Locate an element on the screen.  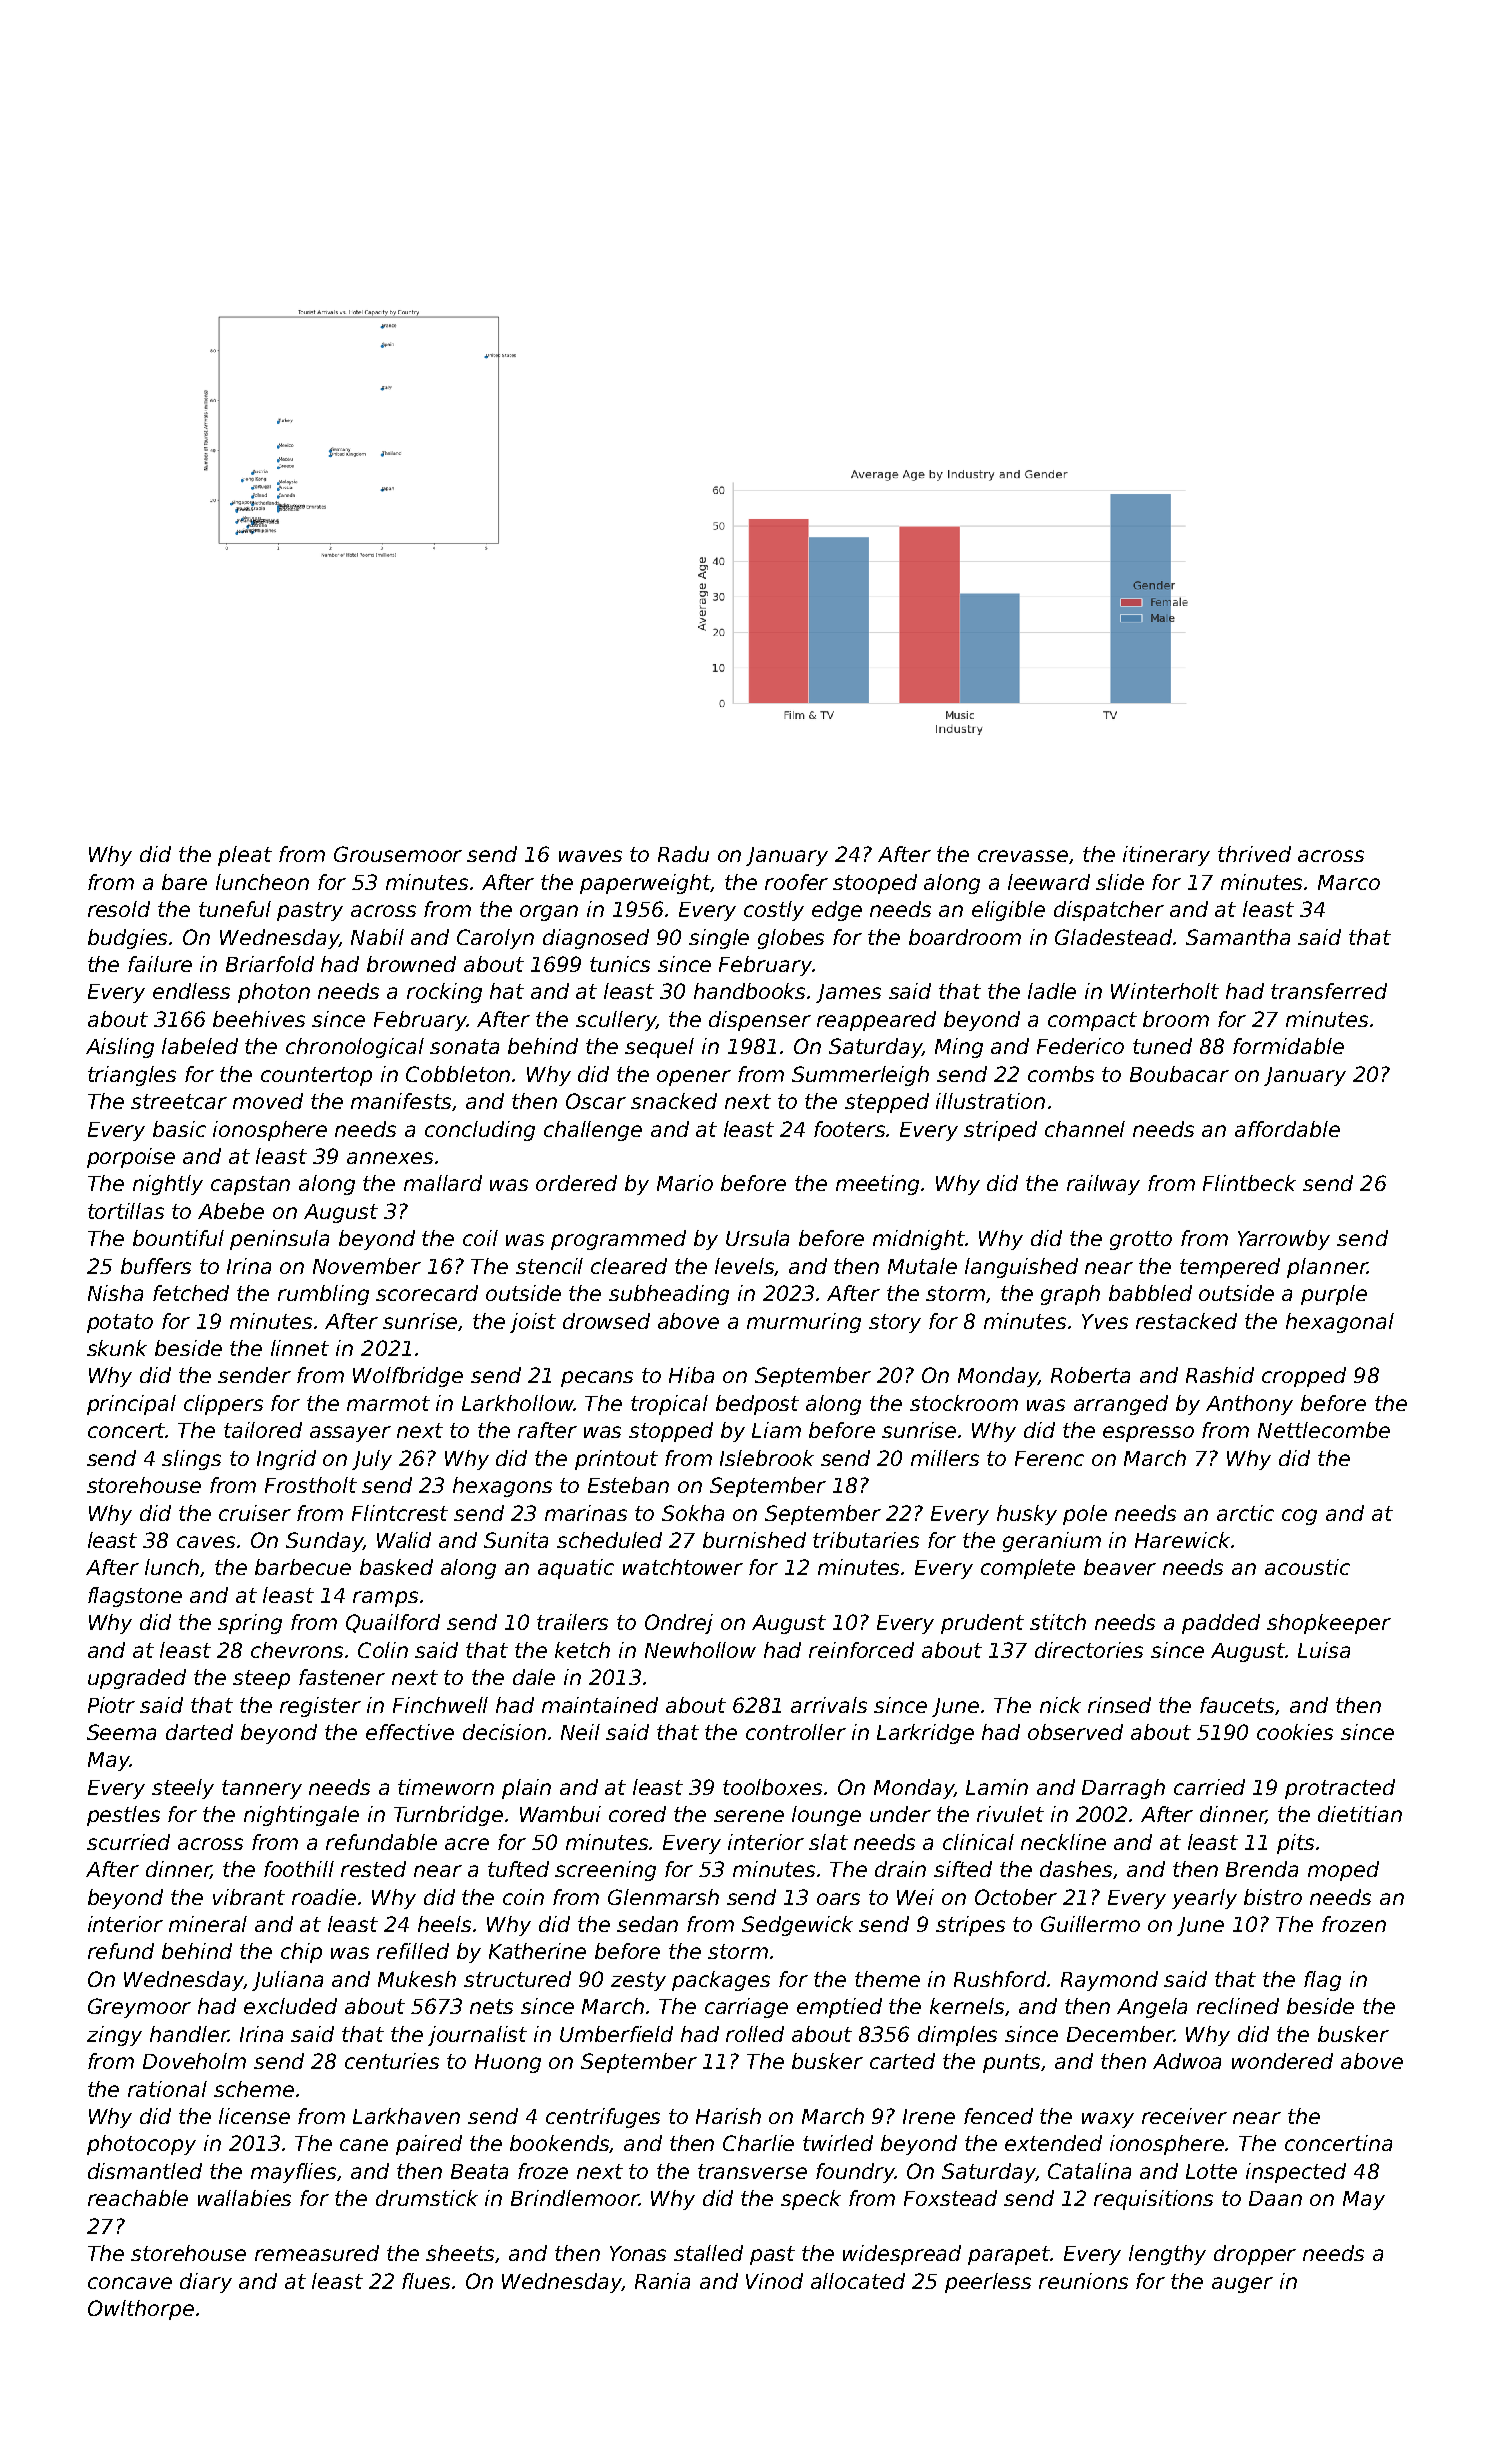
Glenmarsh is located at coordinates (663, 1897).
